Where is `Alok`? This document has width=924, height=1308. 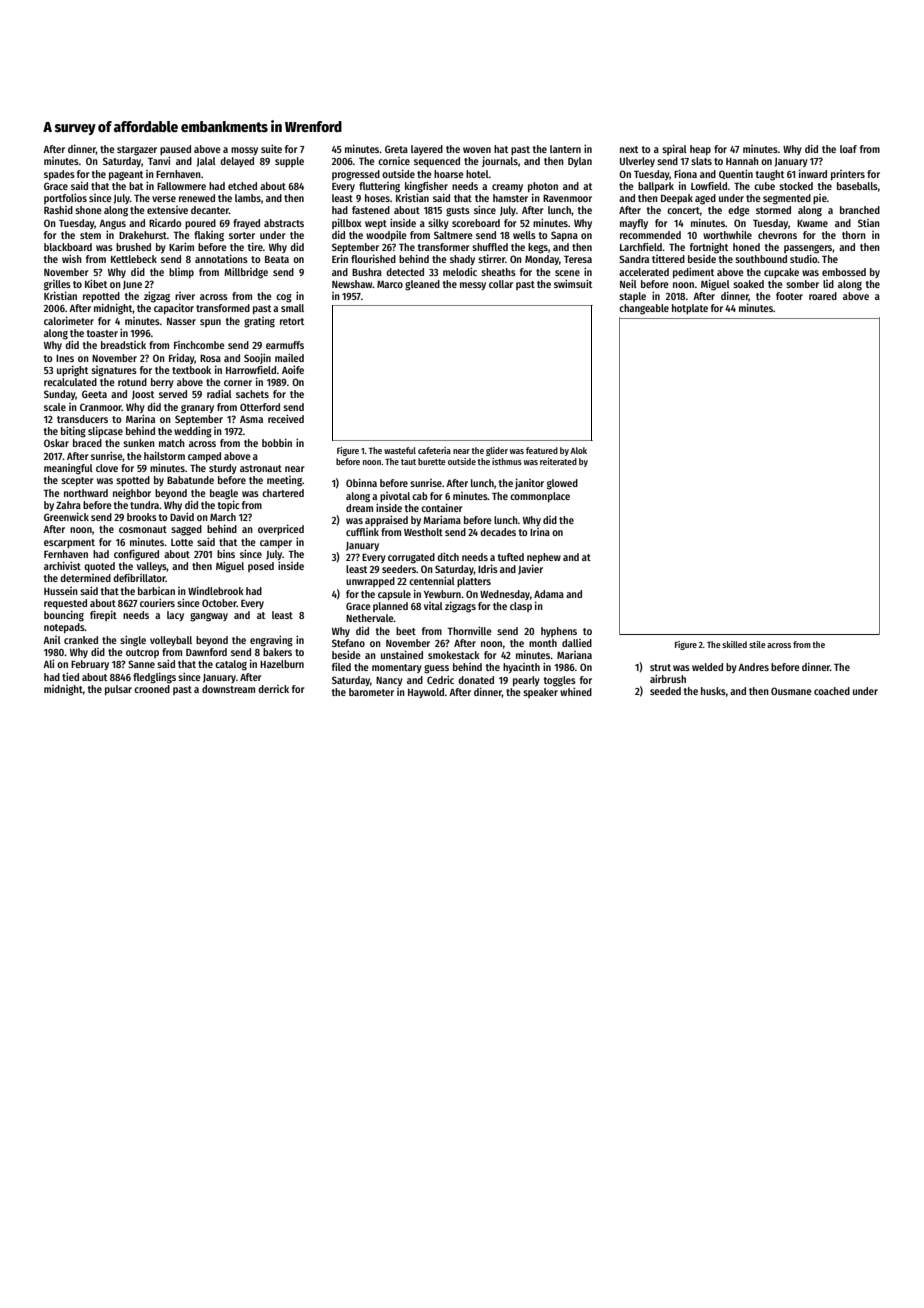
Alok is located at coordinates (578, 450).
